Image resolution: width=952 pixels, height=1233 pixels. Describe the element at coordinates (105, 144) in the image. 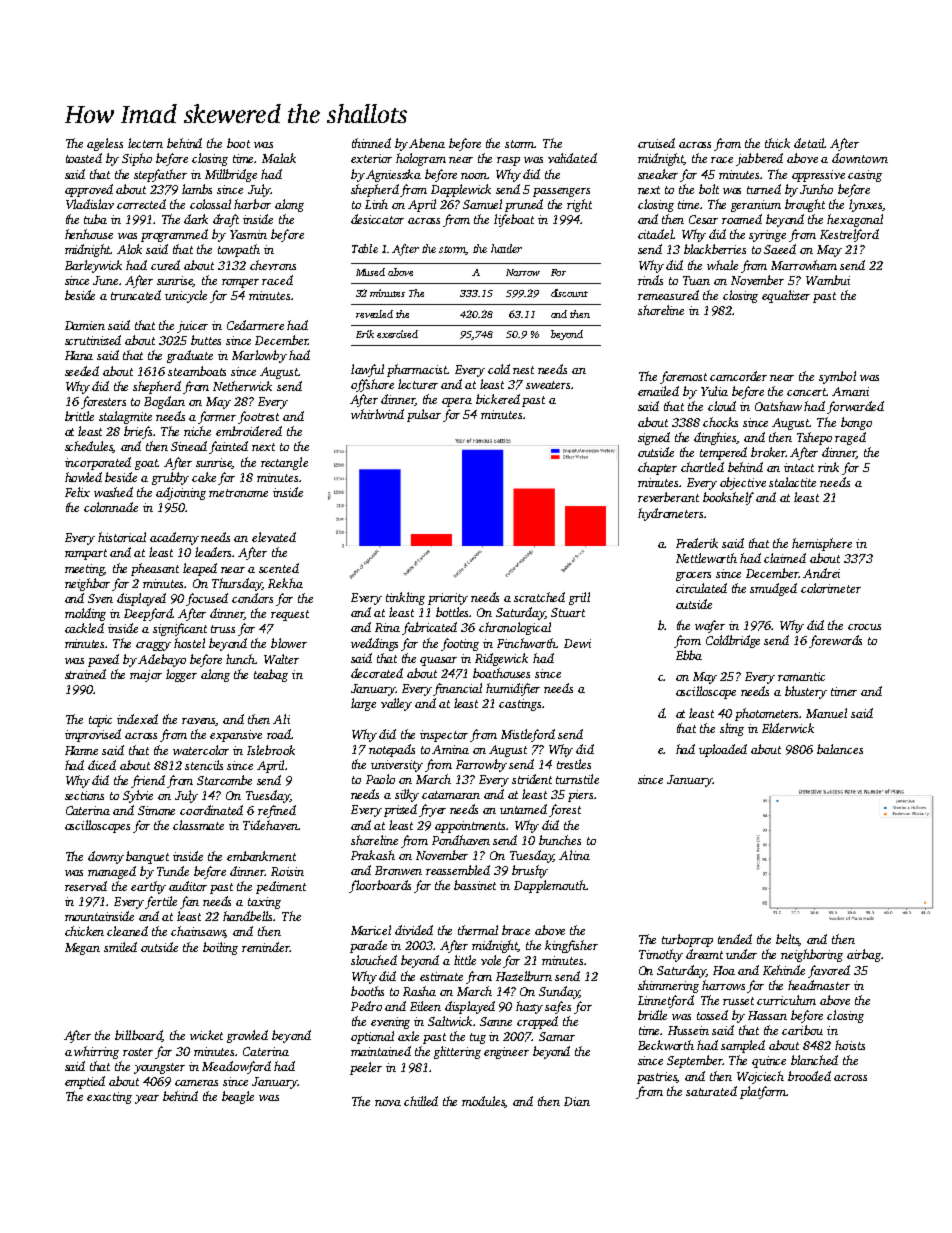

I see `ageless` at that location.
